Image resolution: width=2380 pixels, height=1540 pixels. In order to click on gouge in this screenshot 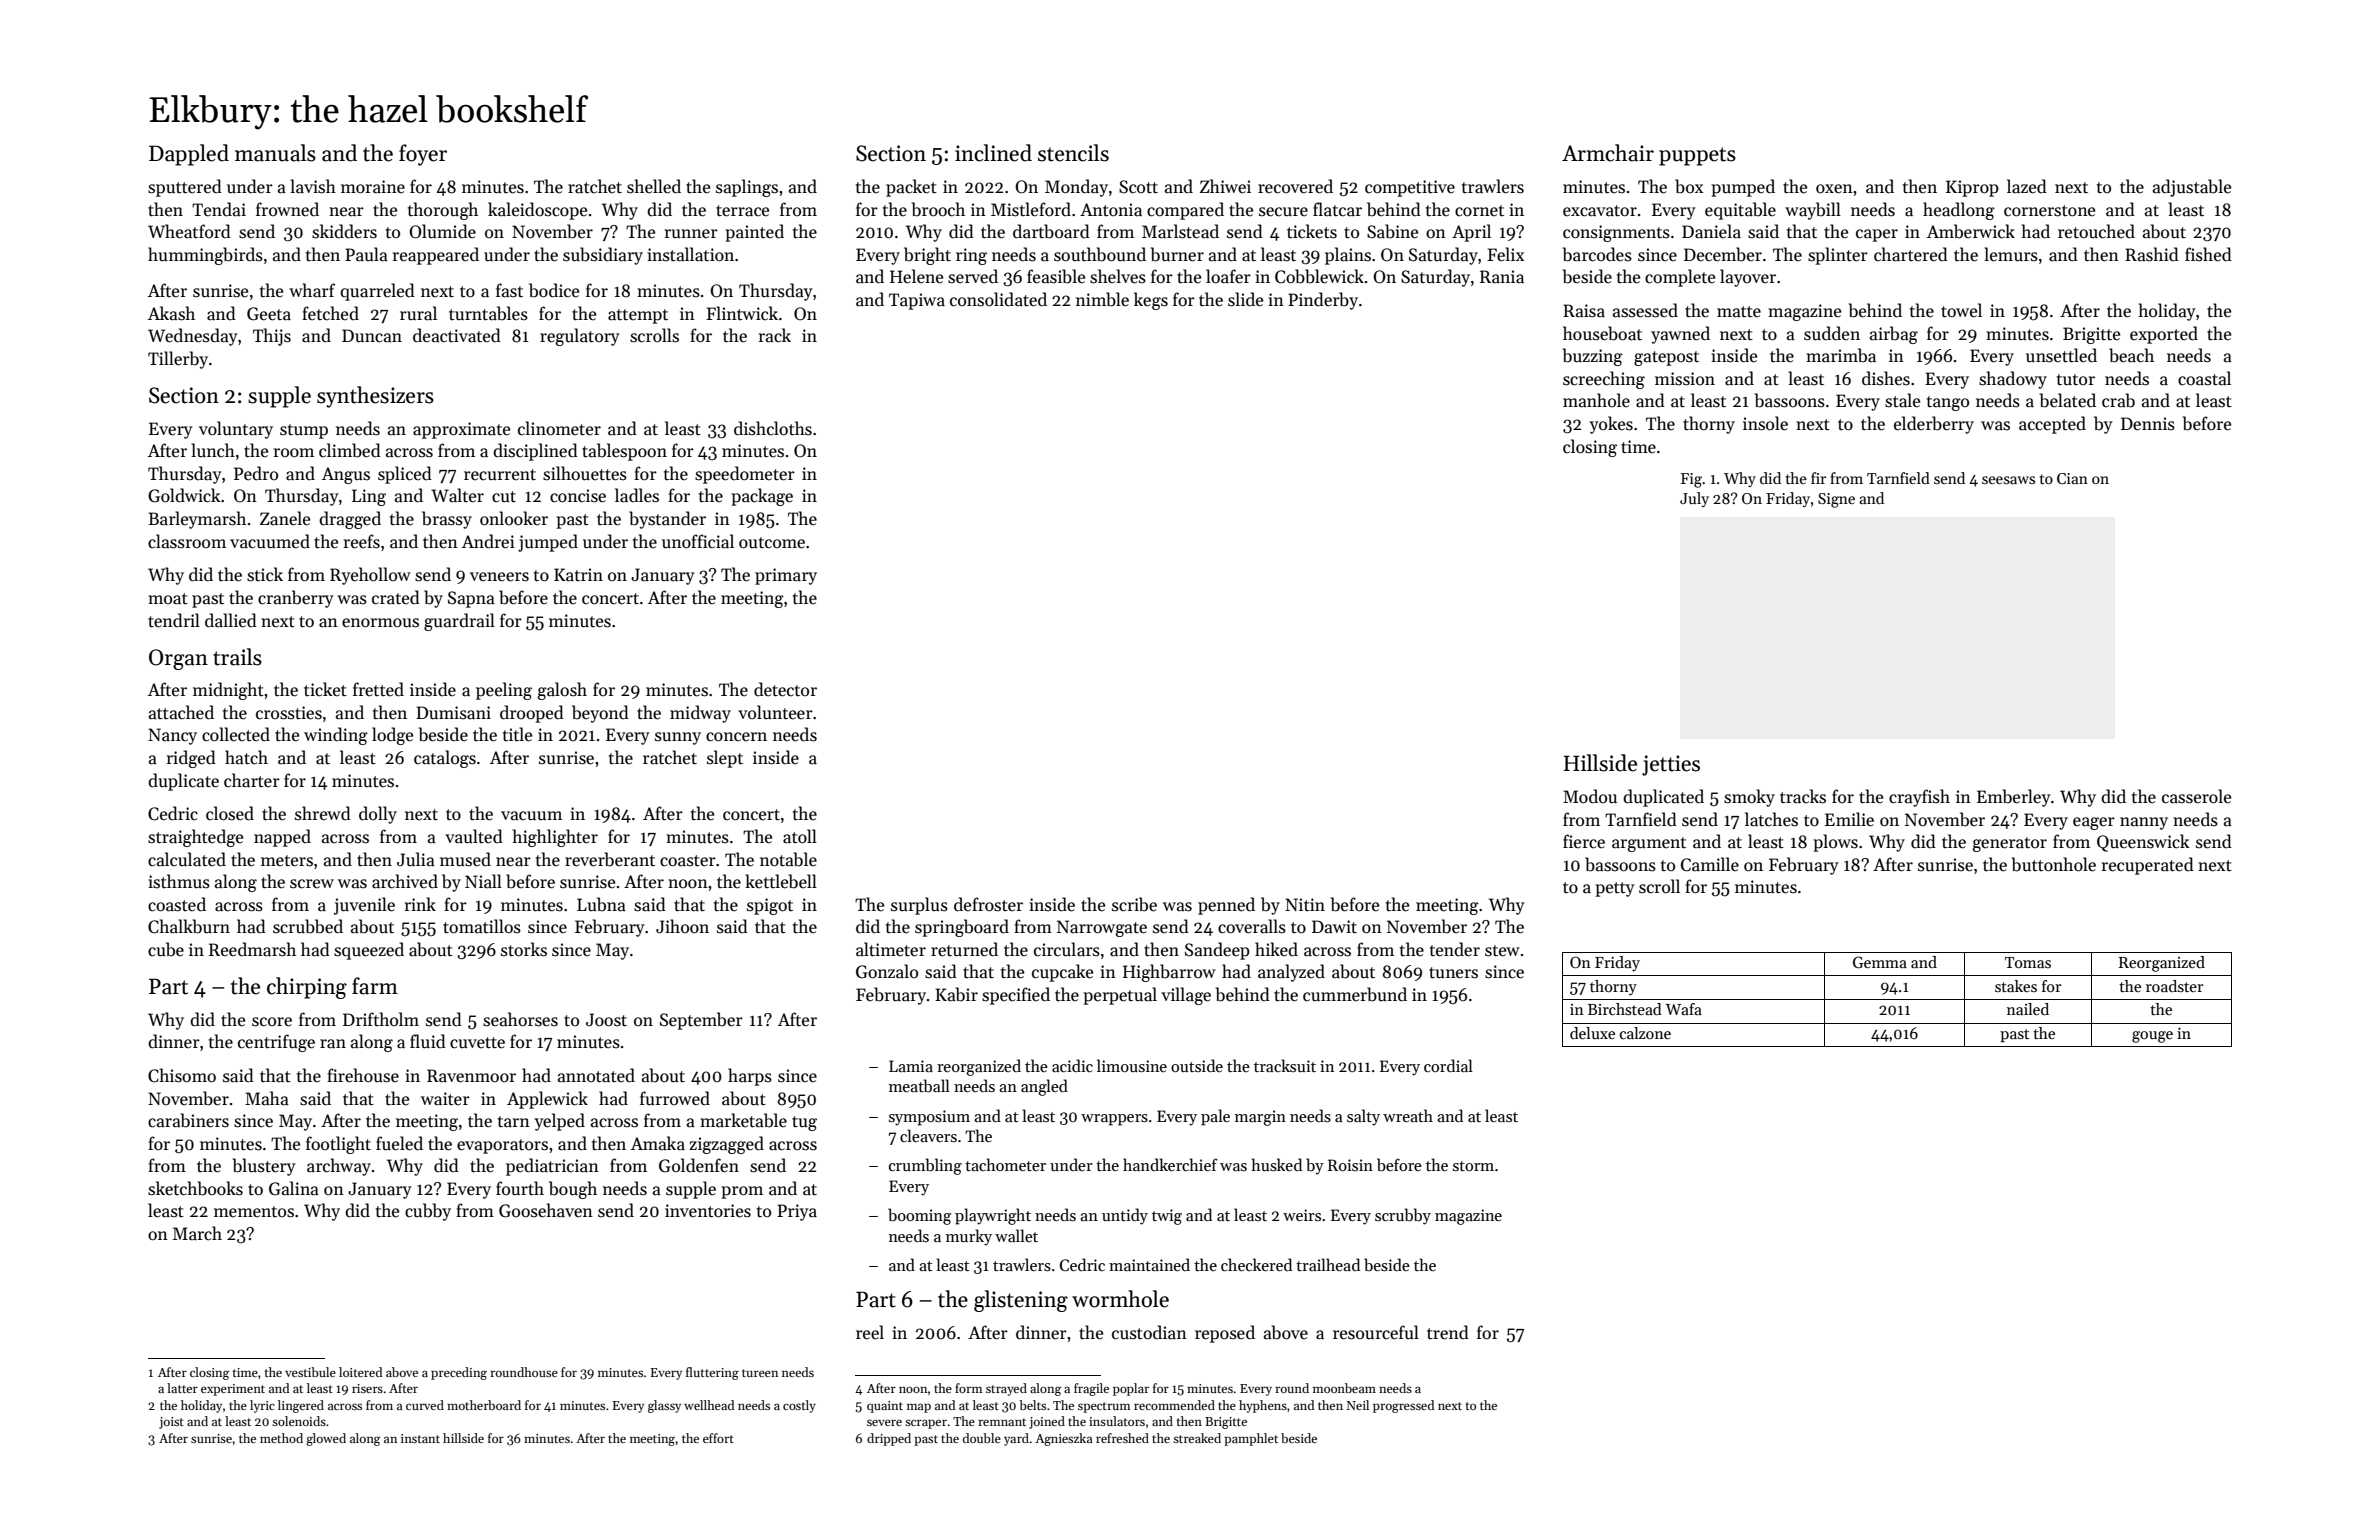, I will do `click(2152, 1037)`.
